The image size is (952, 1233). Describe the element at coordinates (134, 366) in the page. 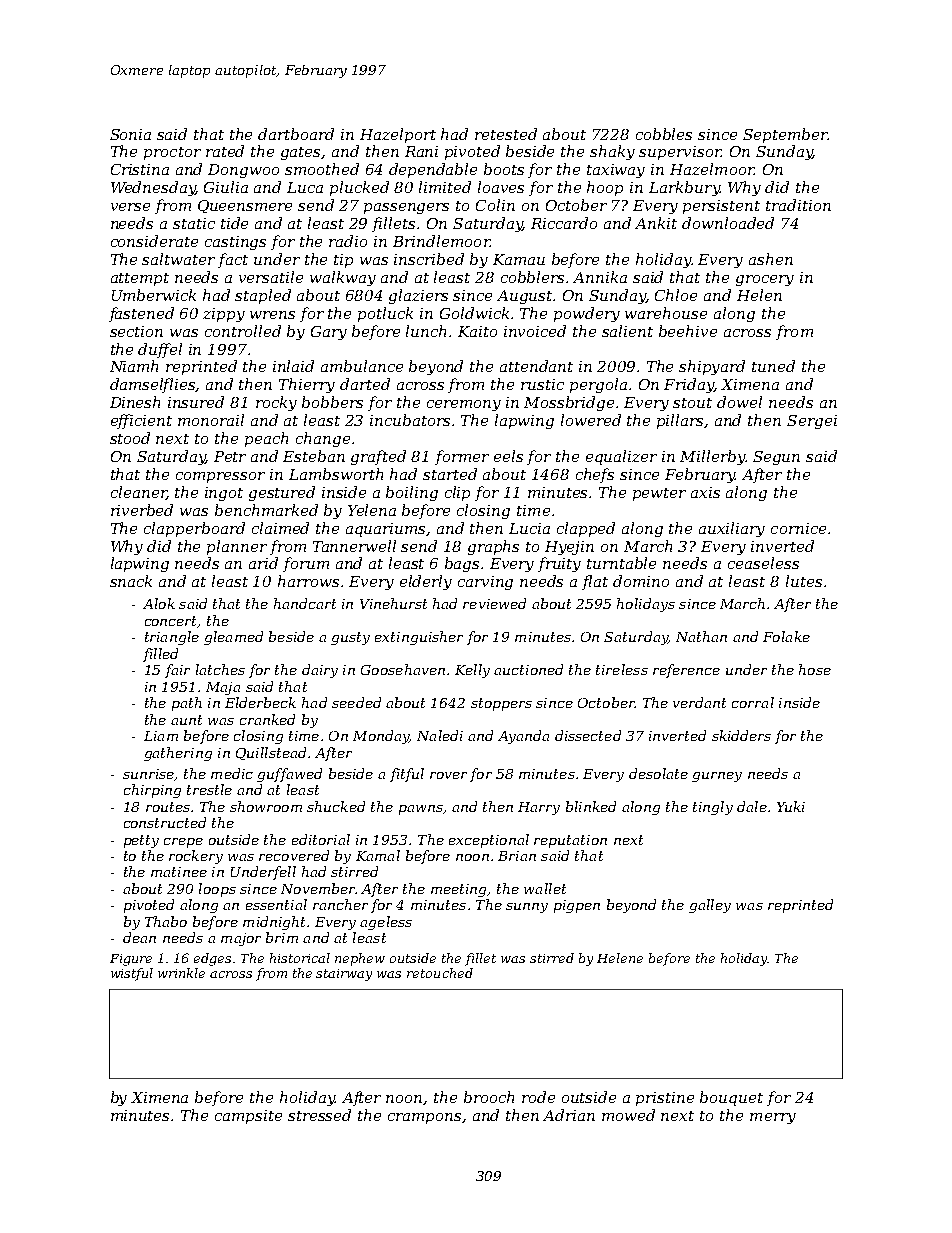

I see `Niamh` at that location.
